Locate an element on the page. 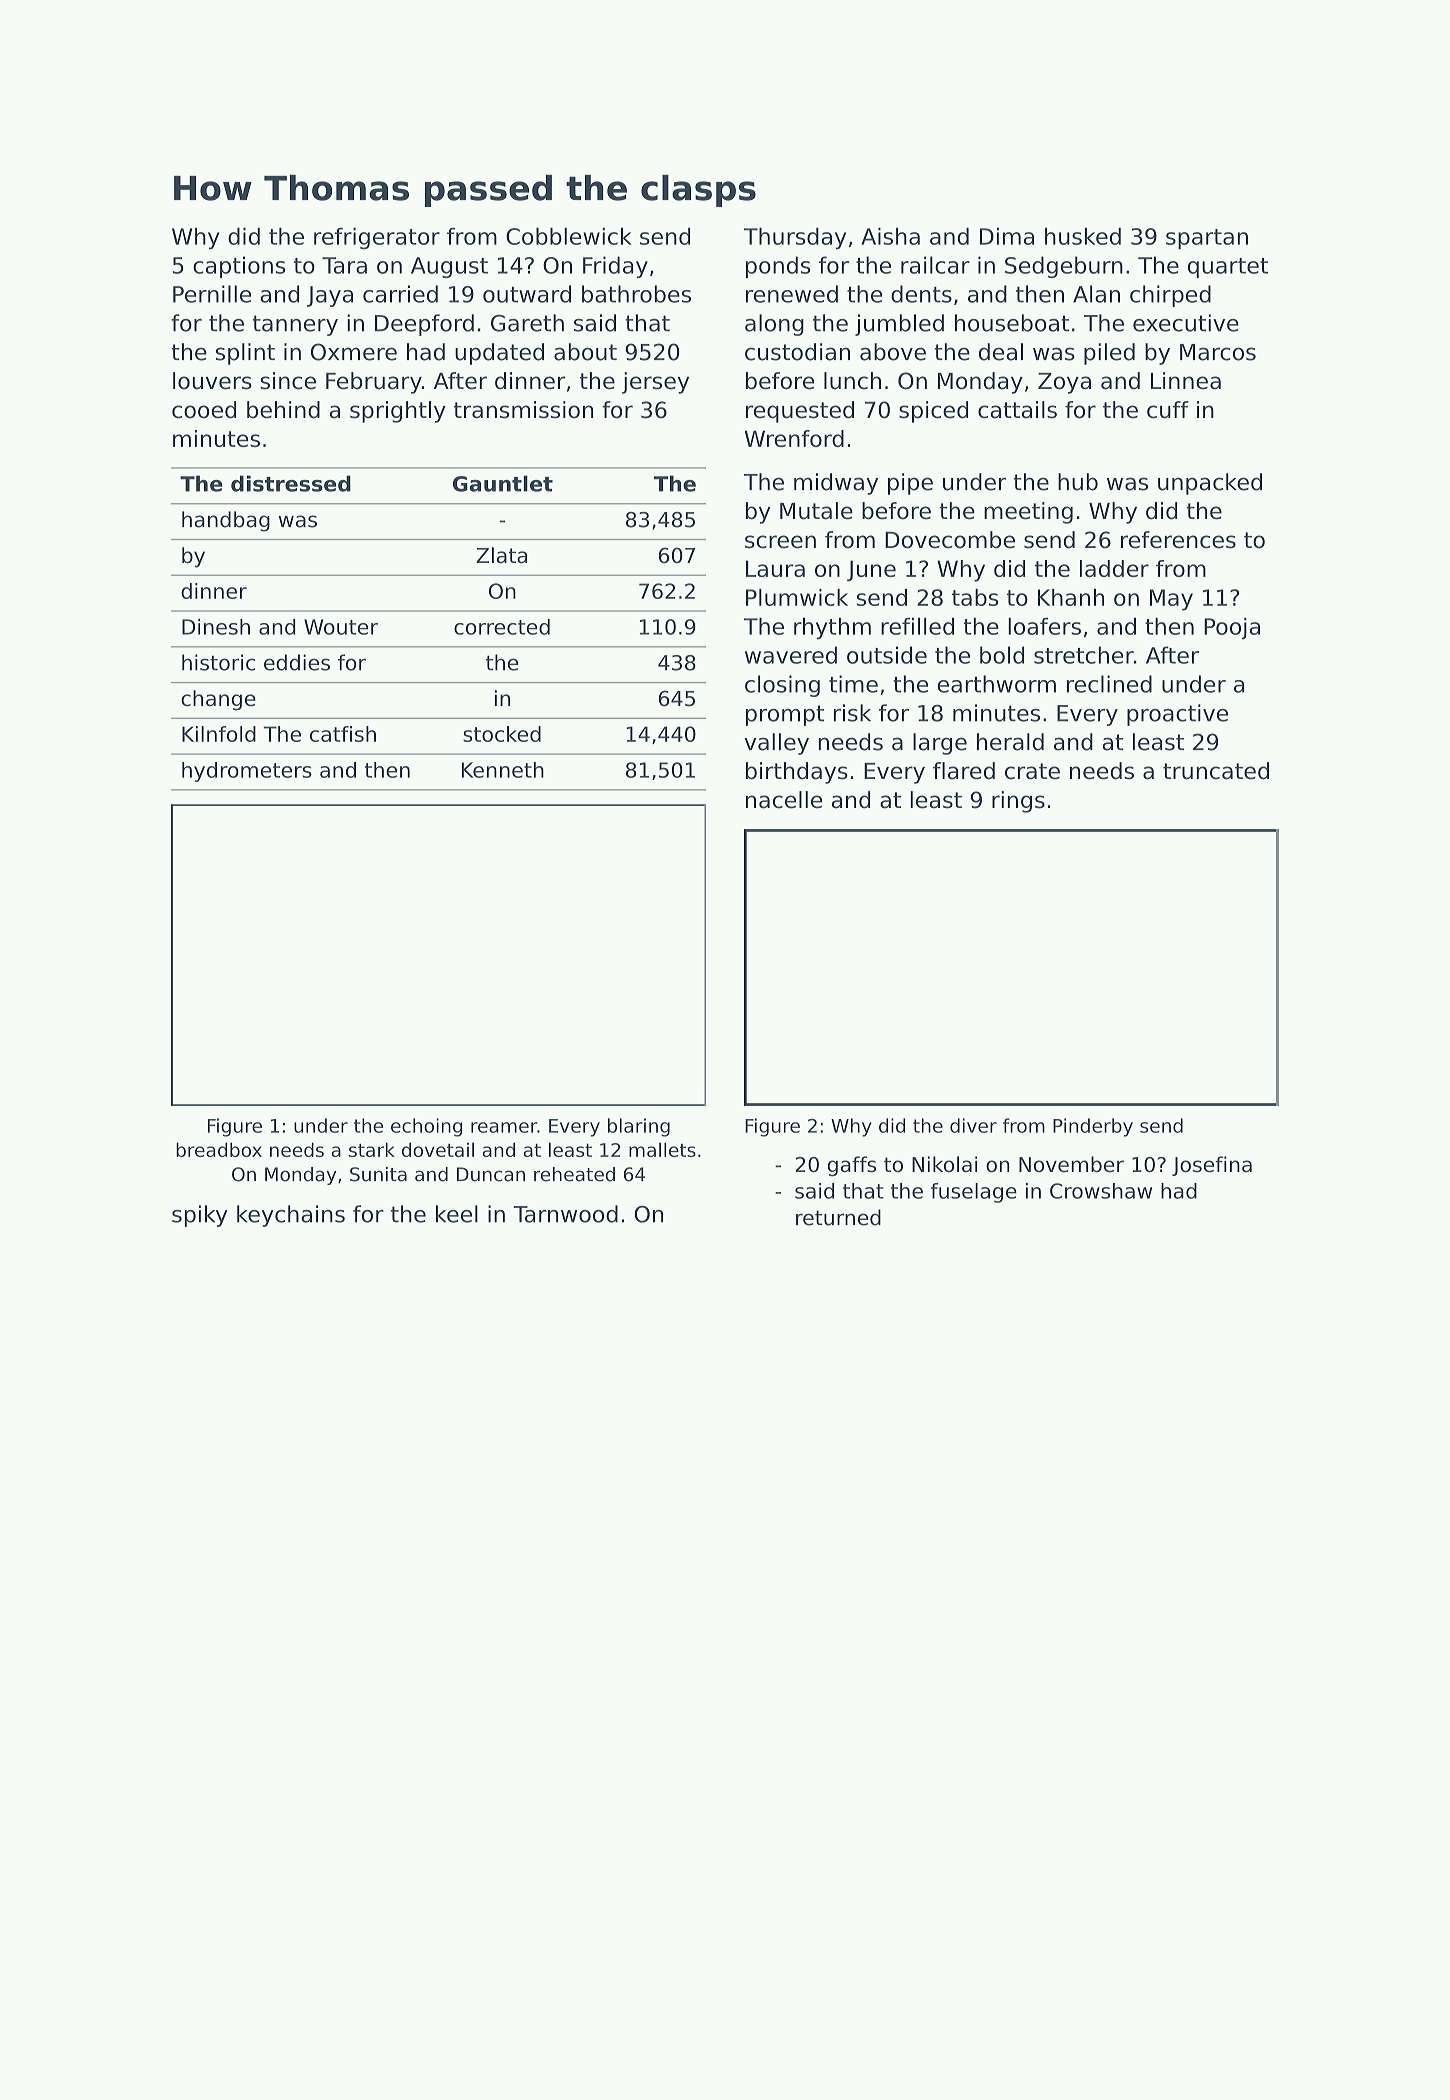 This page has height=2100, width=1450. reamer is located at coordinates (504, 1127).
